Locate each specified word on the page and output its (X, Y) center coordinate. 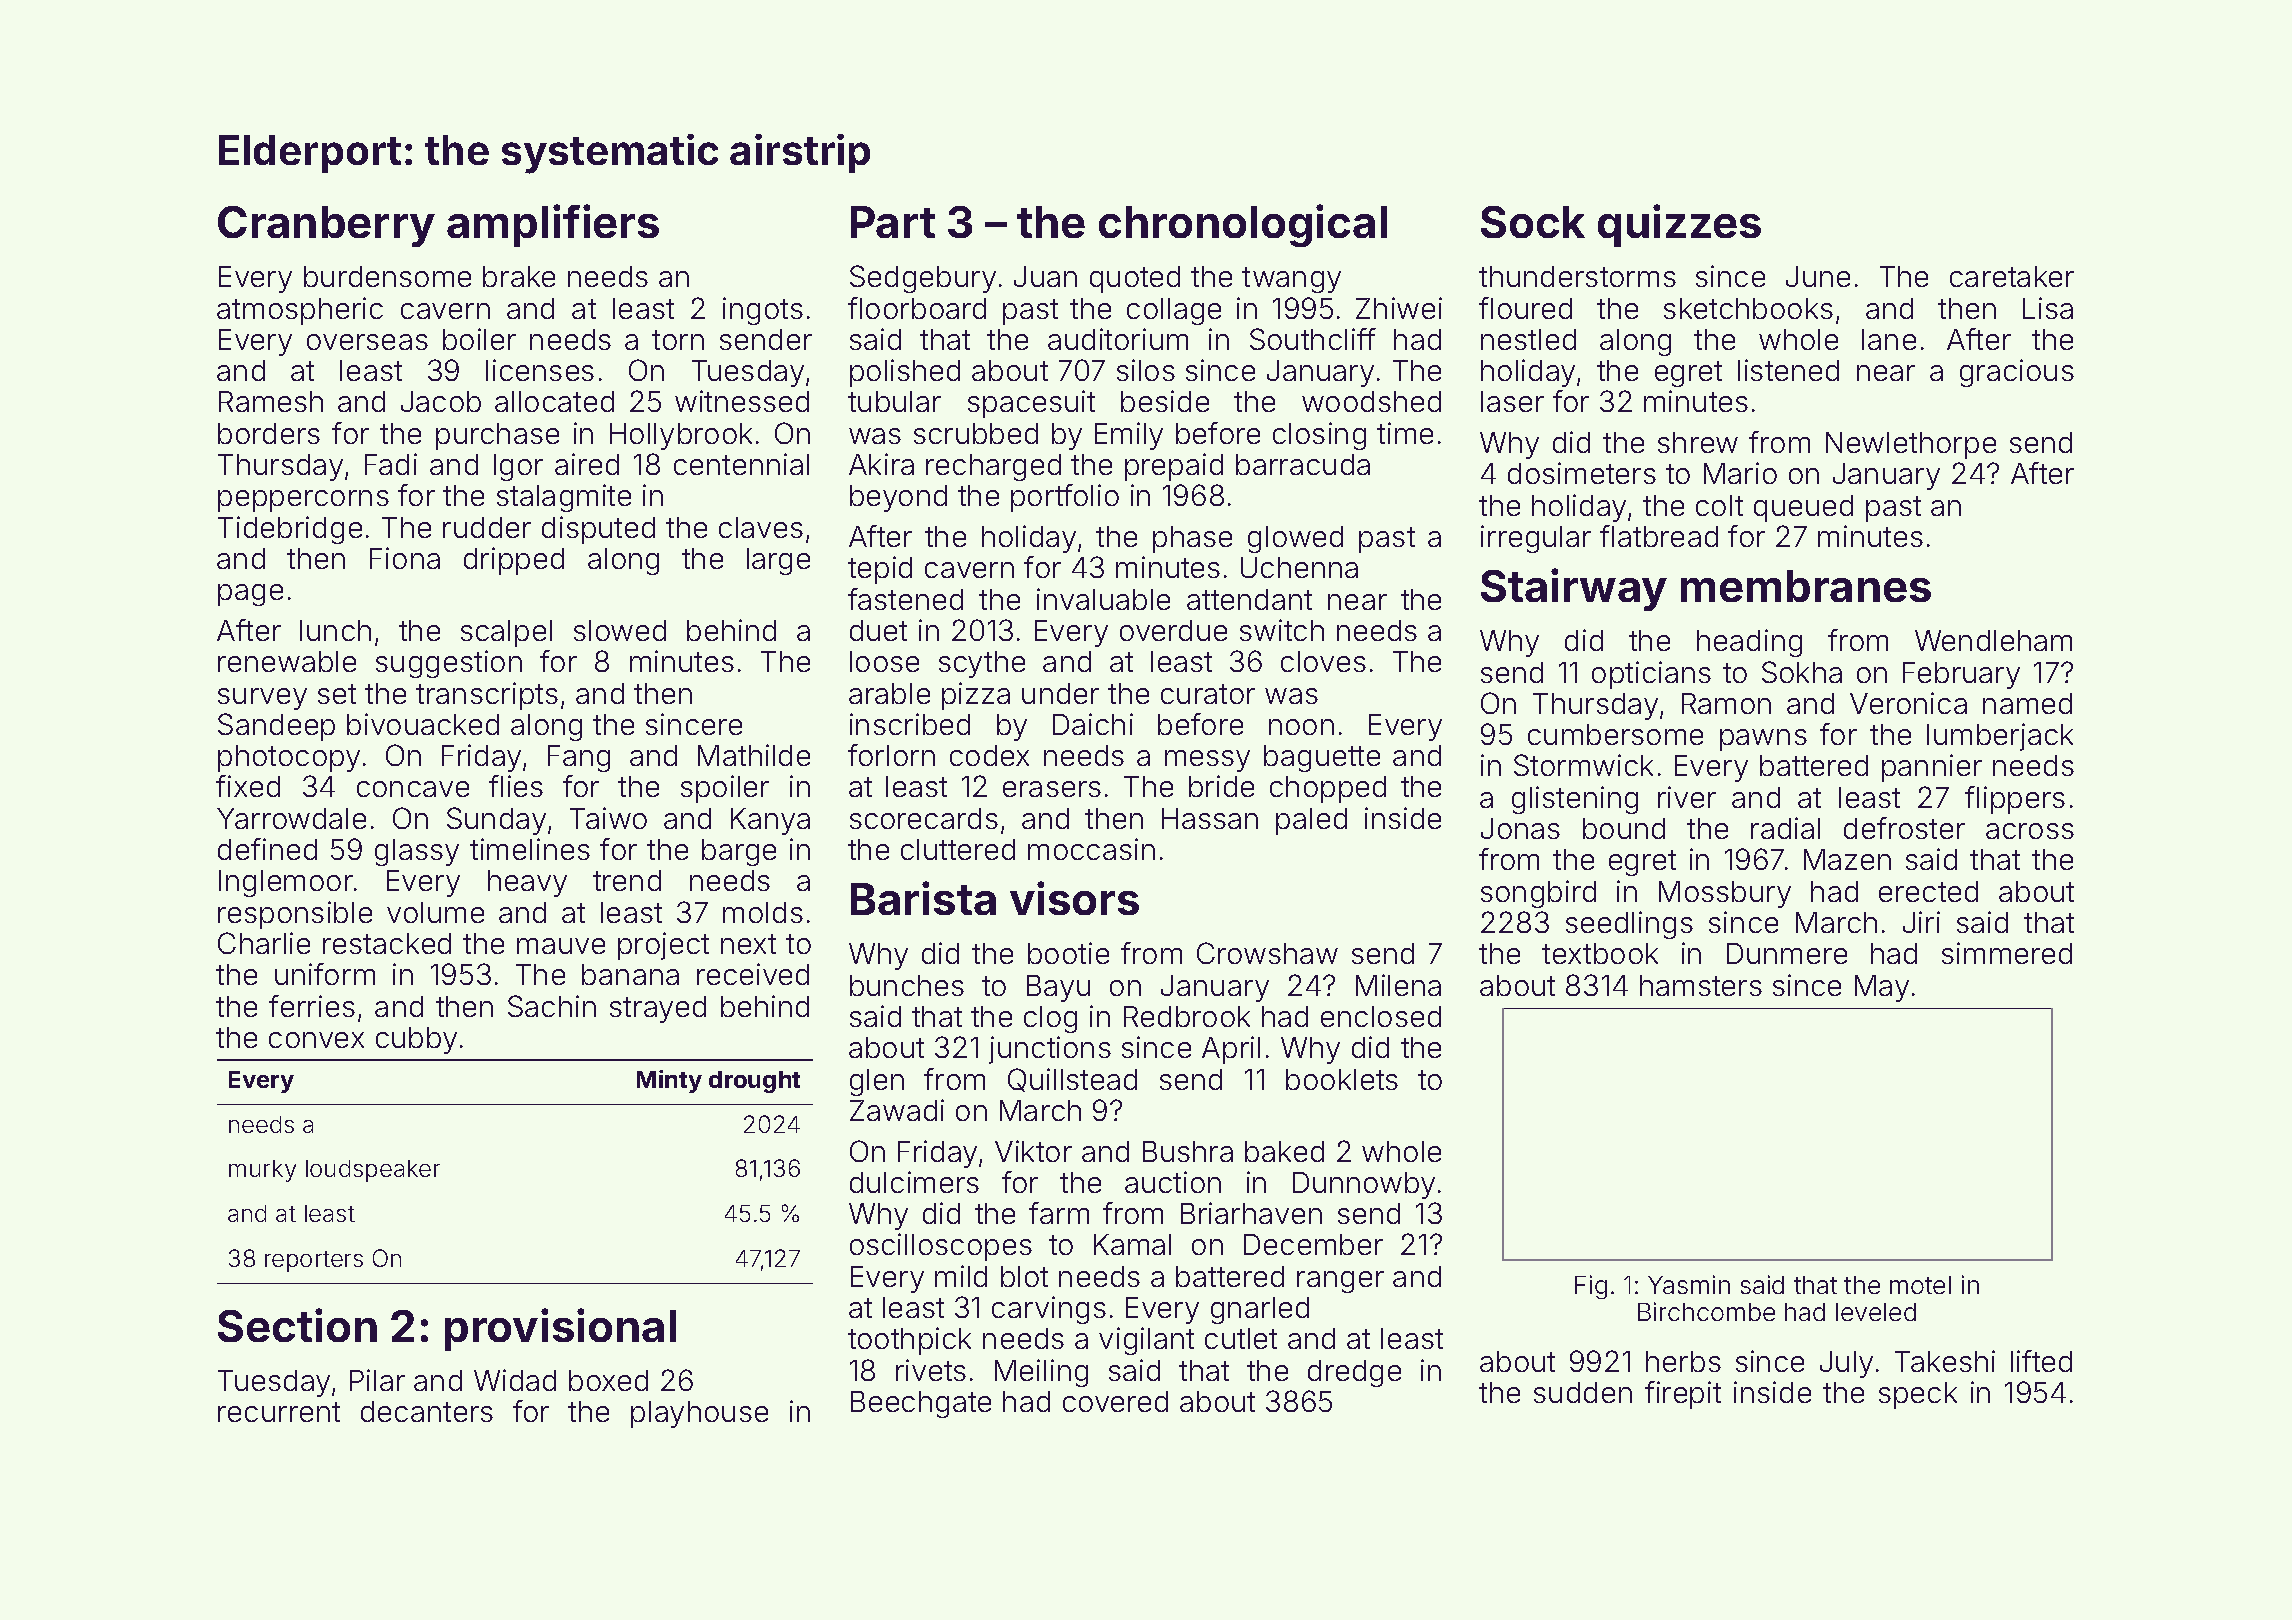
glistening (1575, 800)
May (1882, 988)
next (748, 944)
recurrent (279, 1412)
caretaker (2012, 276)
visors (1074, 898)
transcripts (487, 696)
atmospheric (300, 311)
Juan (1045, 276)
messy (1207, 761)
